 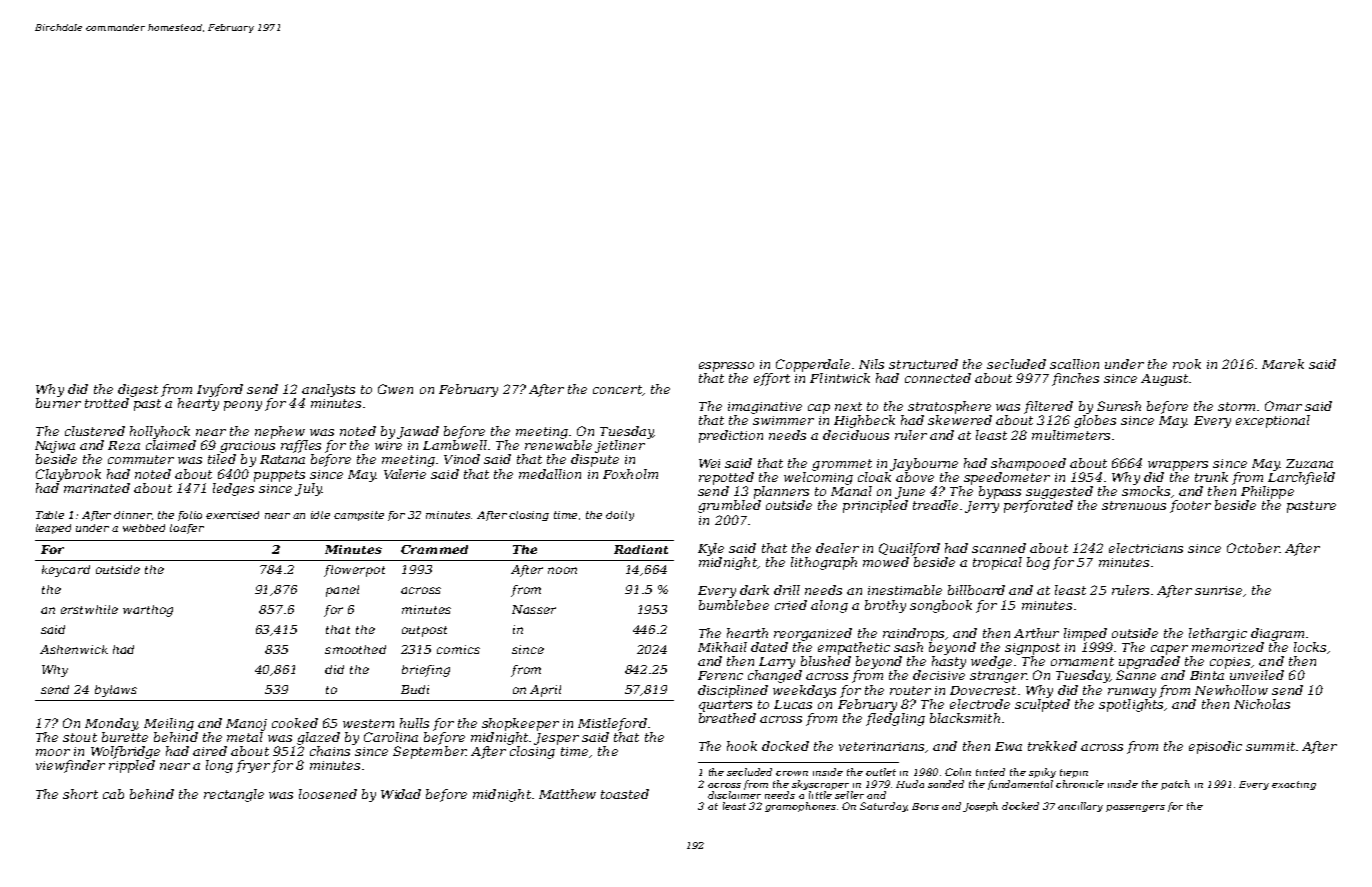 What do you see at coordinates (754, 590) in the screenshot?
I see `dark` at bounding box center [754, 590].
